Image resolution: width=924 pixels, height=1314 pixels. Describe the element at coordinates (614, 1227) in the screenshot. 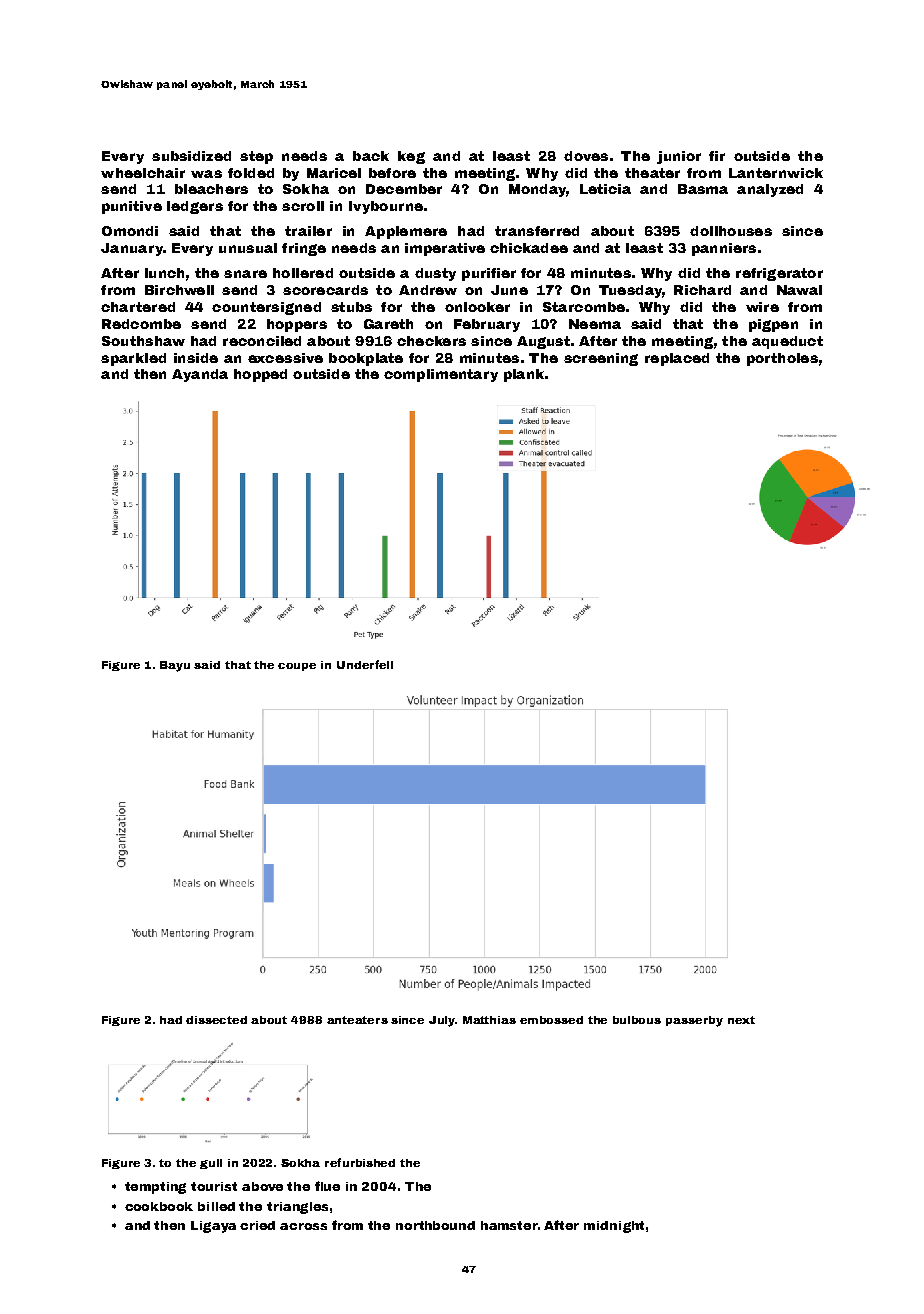

I see `midnight` at that location.
